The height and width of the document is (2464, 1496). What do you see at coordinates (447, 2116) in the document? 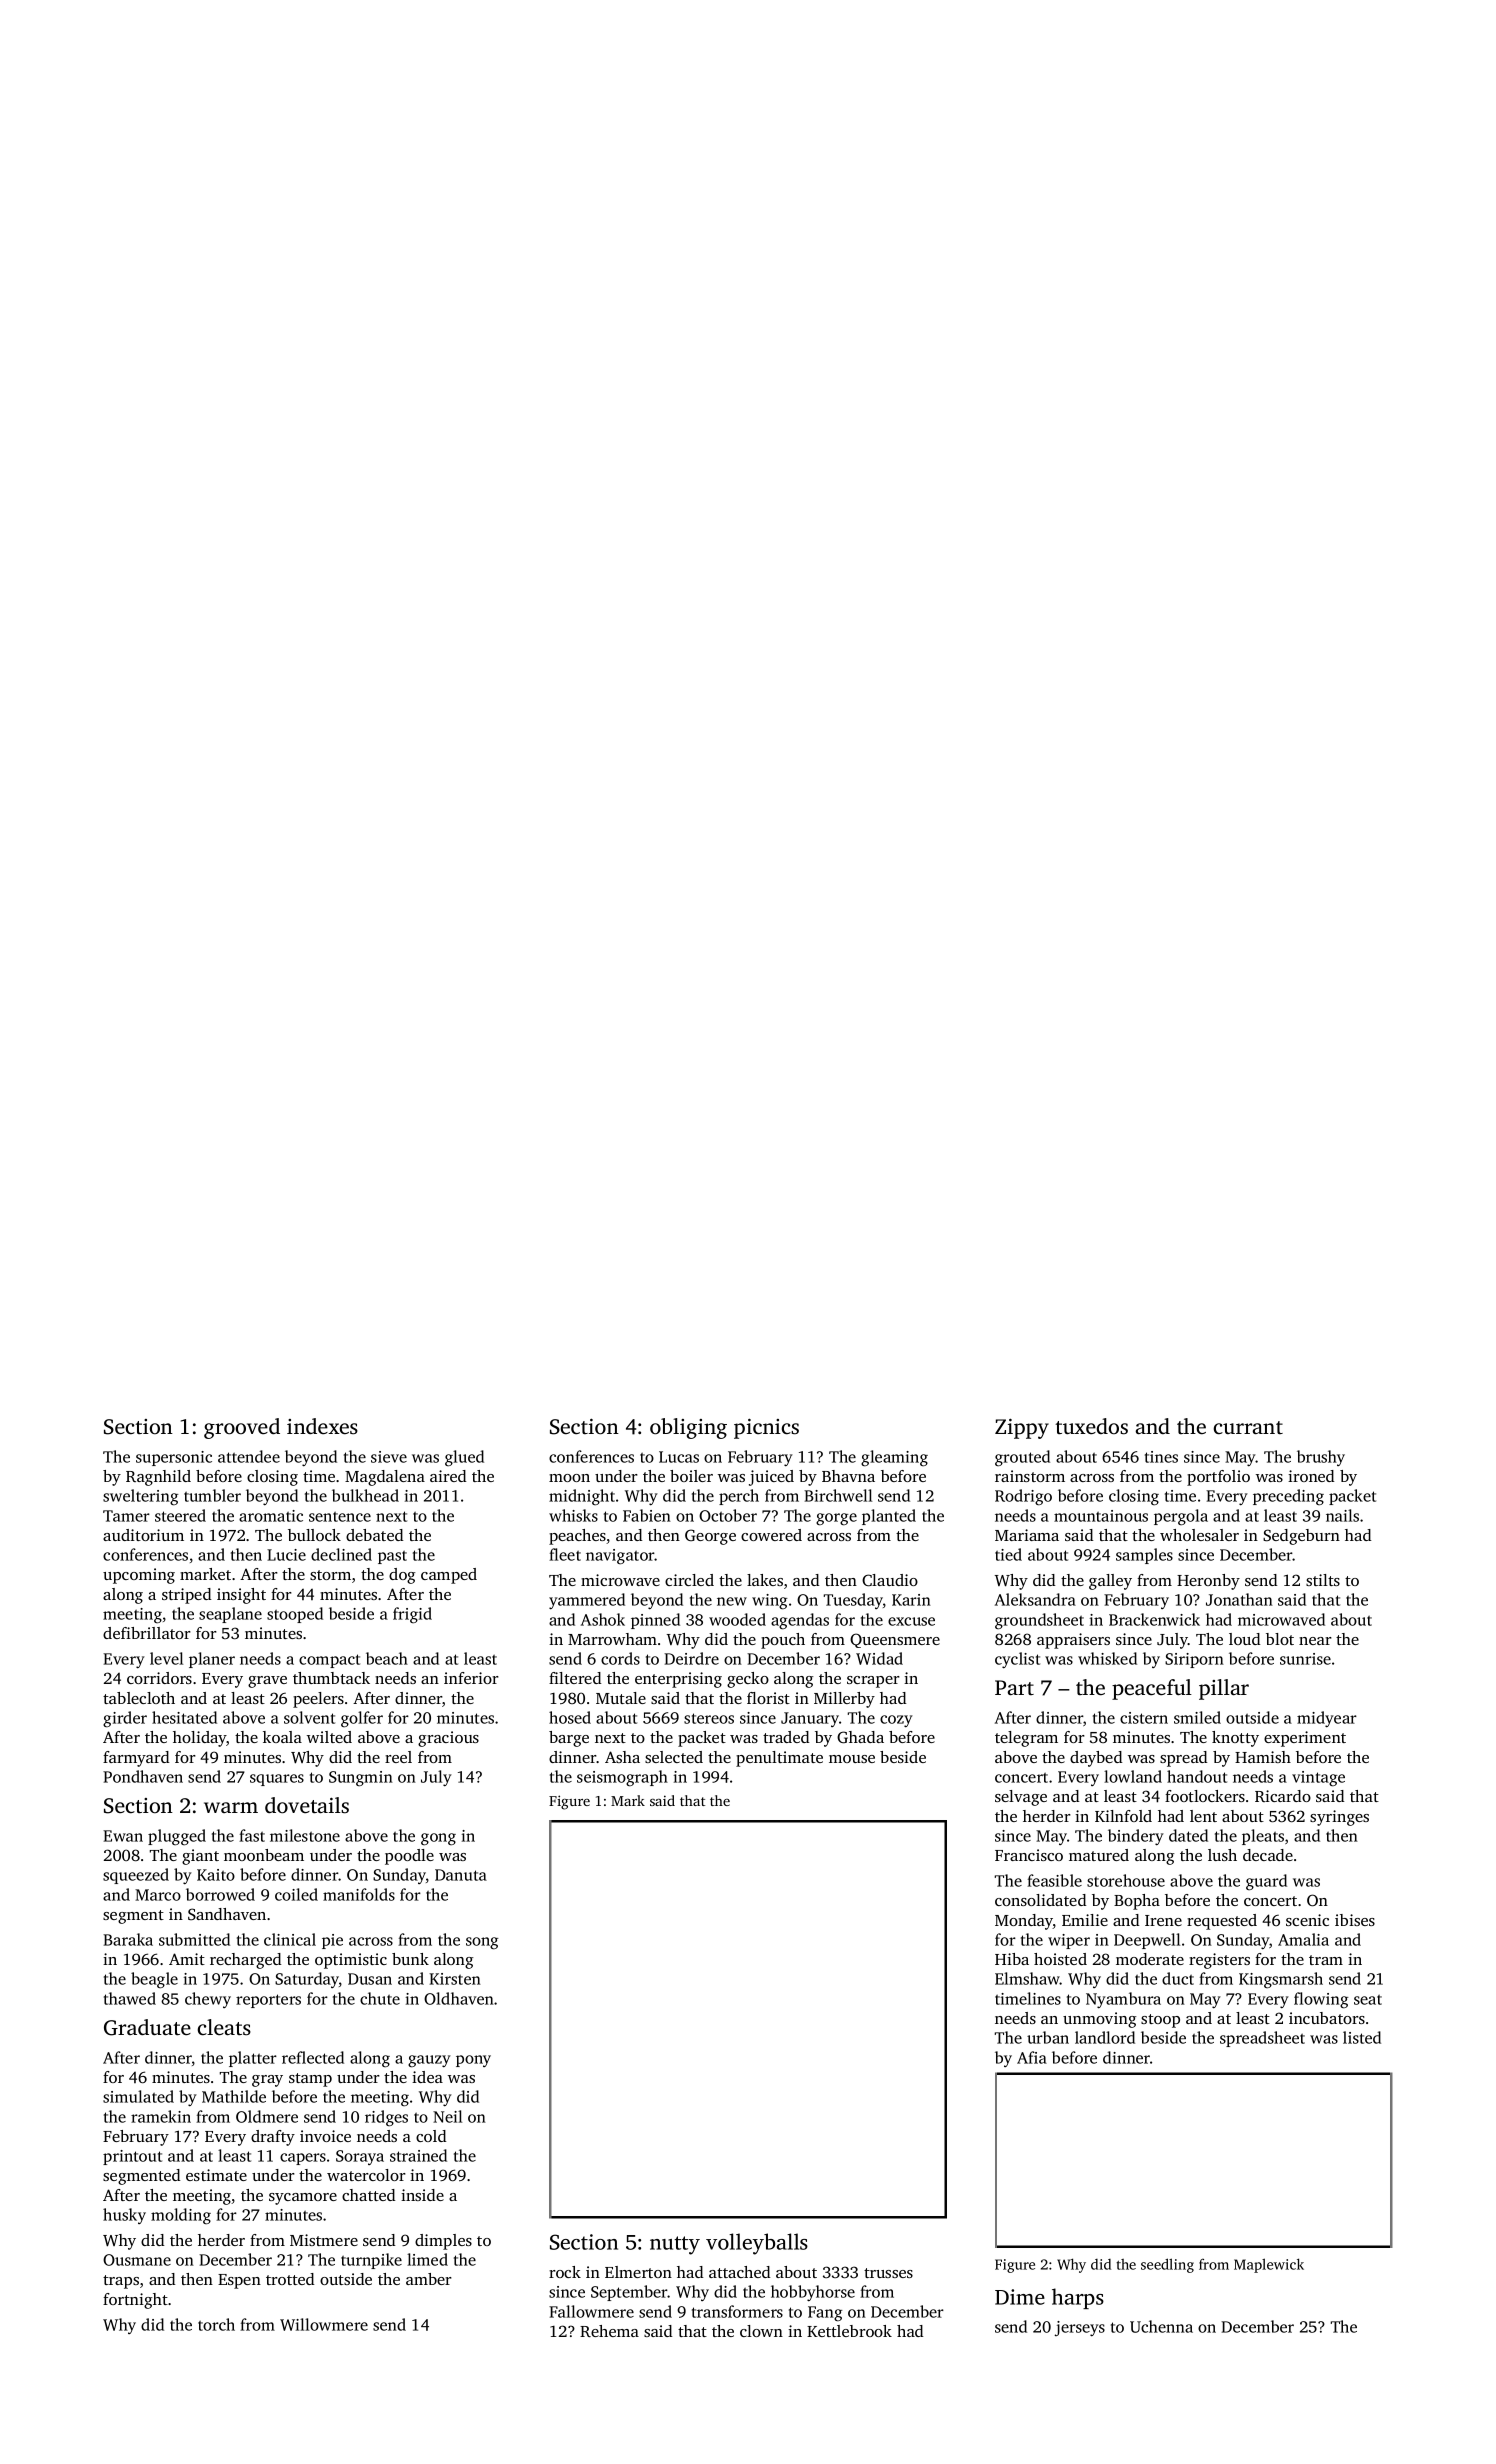
I see `Neil` at bounding box center [447, 2116].
